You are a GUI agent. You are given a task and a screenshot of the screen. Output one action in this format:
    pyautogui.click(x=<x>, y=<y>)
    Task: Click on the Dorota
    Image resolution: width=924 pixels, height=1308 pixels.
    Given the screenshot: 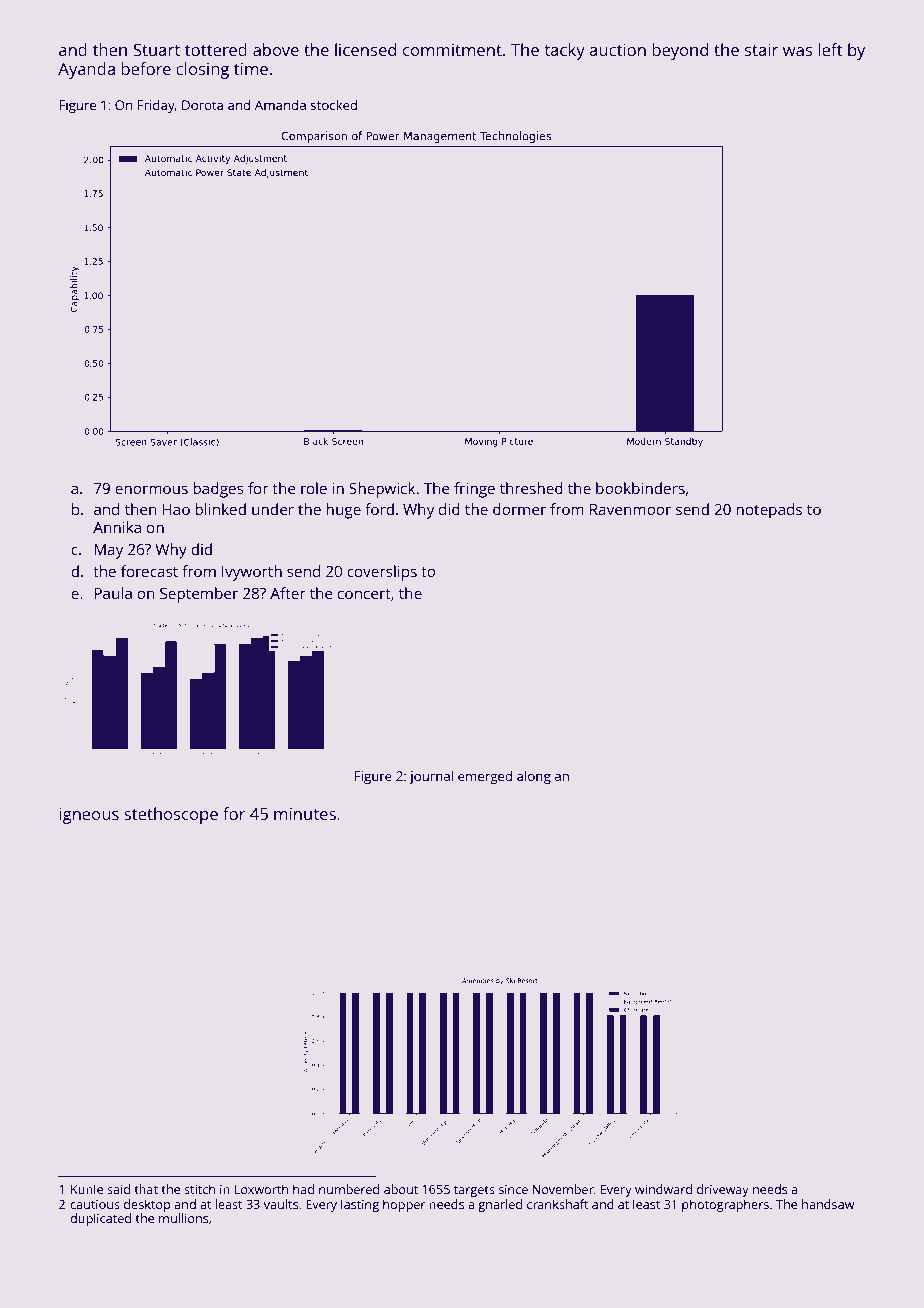 What is the action you would take?
    pyautogui.click(x=202, y=105)
